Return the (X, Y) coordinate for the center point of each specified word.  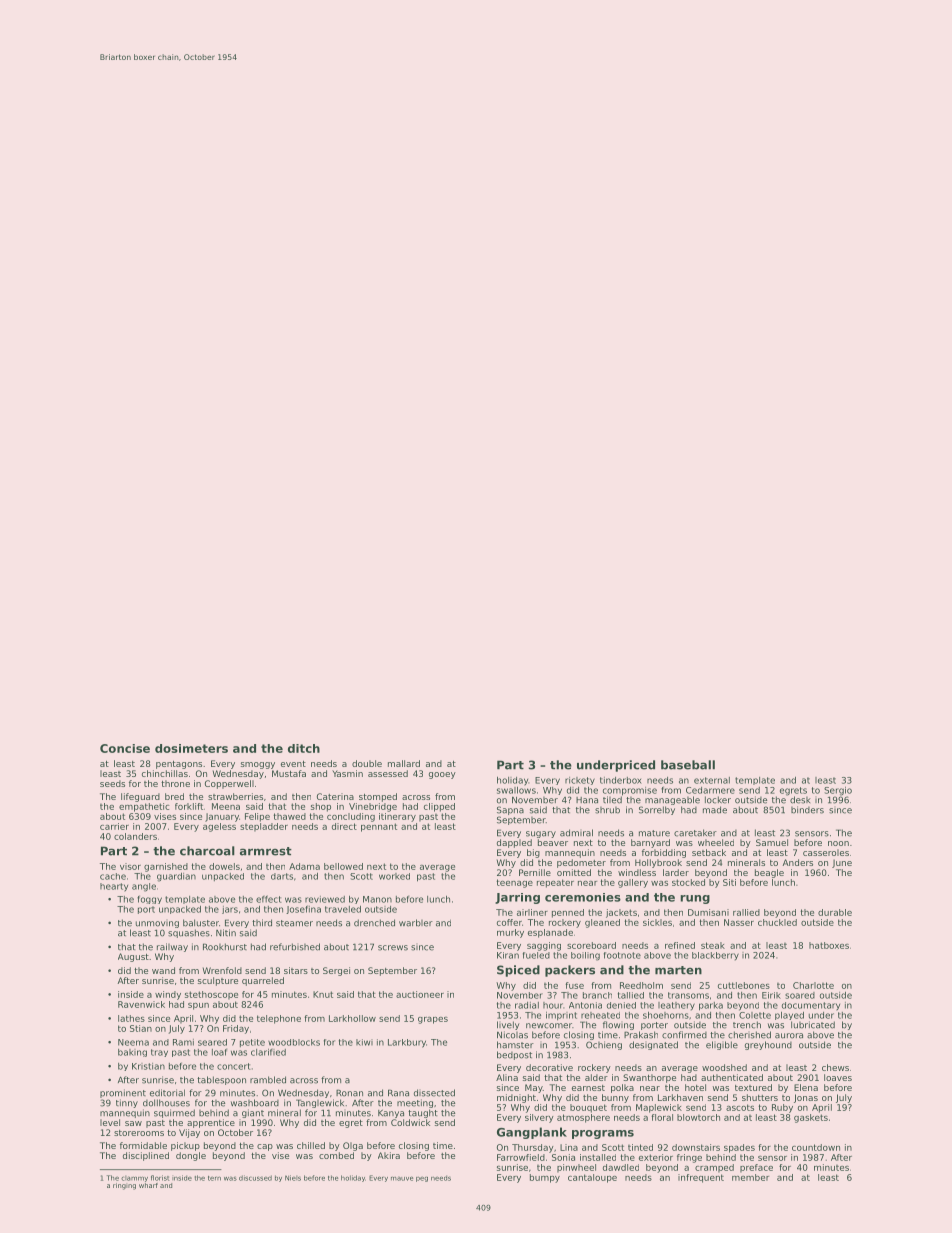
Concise (125, 748)
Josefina (303, 909)
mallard (404, 763)
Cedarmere (710, 790)
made (715, 810)
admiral (576, 833)
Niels (293, 1178)
